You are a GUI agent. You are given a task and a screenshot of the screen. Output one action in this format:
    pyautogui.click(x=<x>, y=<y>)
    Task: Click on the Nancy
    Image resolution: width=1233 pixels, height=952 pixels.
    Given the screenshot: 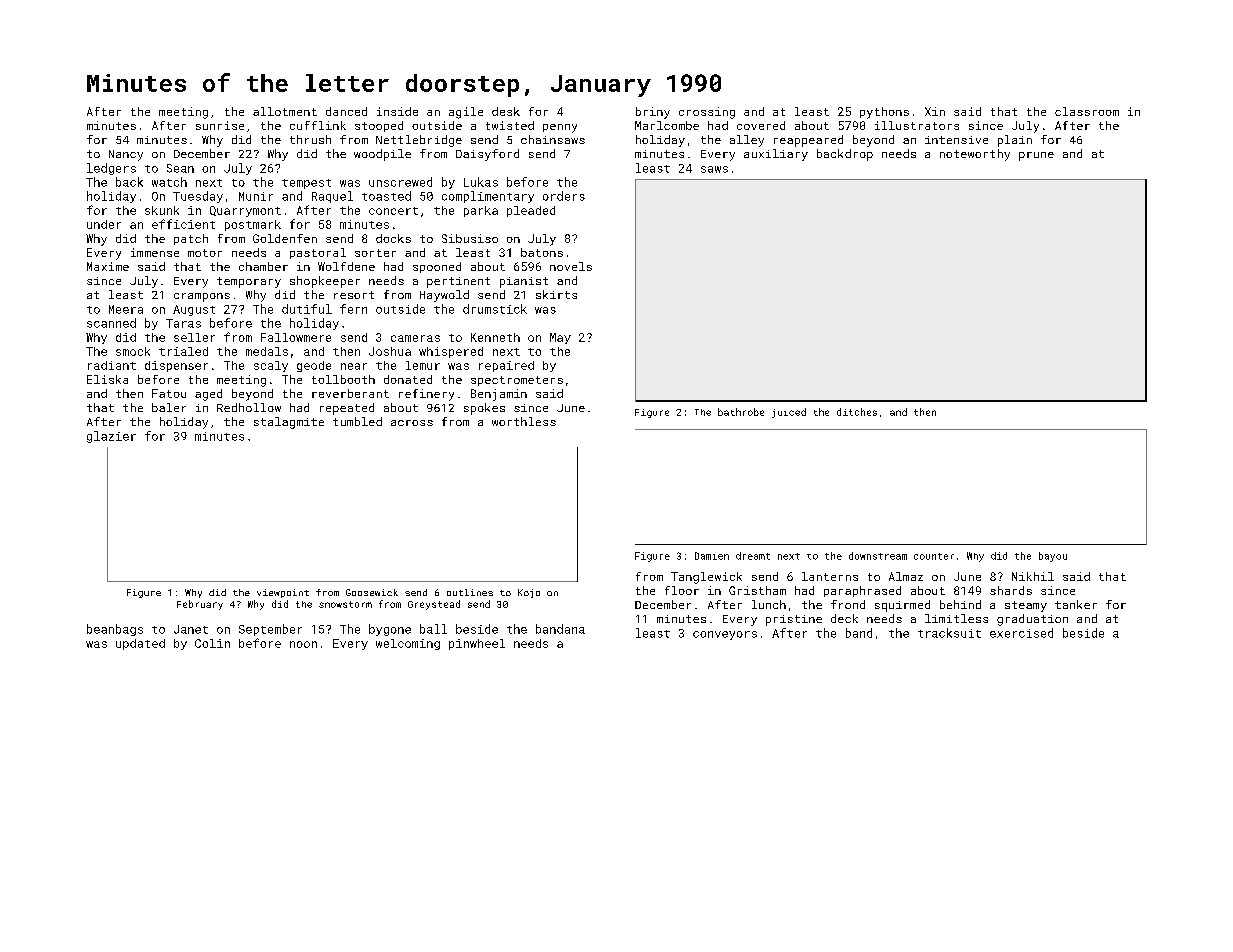 What is the action you would take?
    pyautogui.click(x=126, y=155)
